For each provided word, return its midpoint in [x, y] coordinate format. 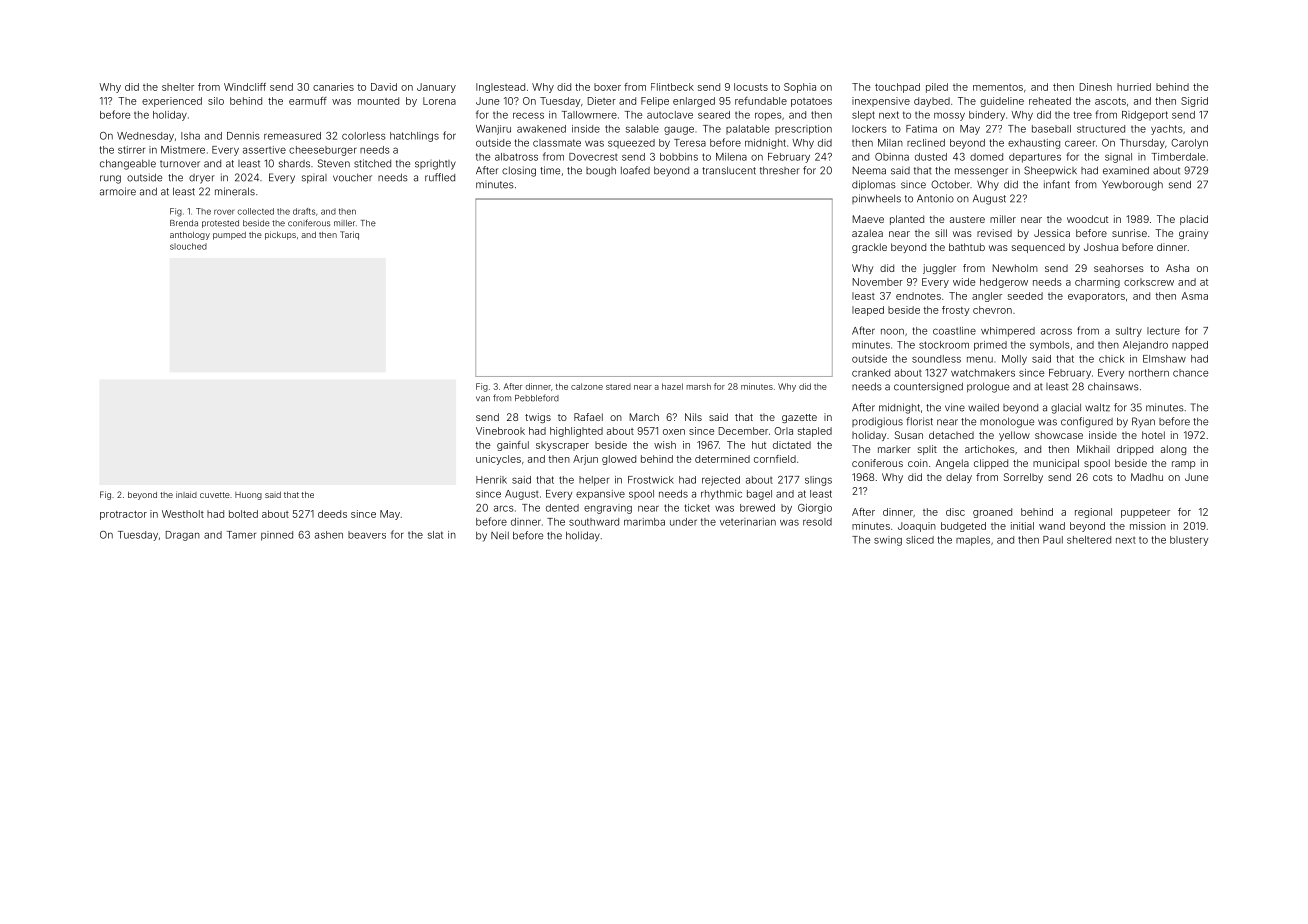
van [483, 399]
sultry [1129, 332]
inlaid [186, 494]
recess [528, 115]
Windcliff [245, 87]
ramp [1183, 465]
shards [294, 163]
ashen [329, 535]
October [950, 184]
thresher [780, 171]
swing [888, 541]
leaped [868, 311]
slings [818, 481]
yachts [1166, 130]
